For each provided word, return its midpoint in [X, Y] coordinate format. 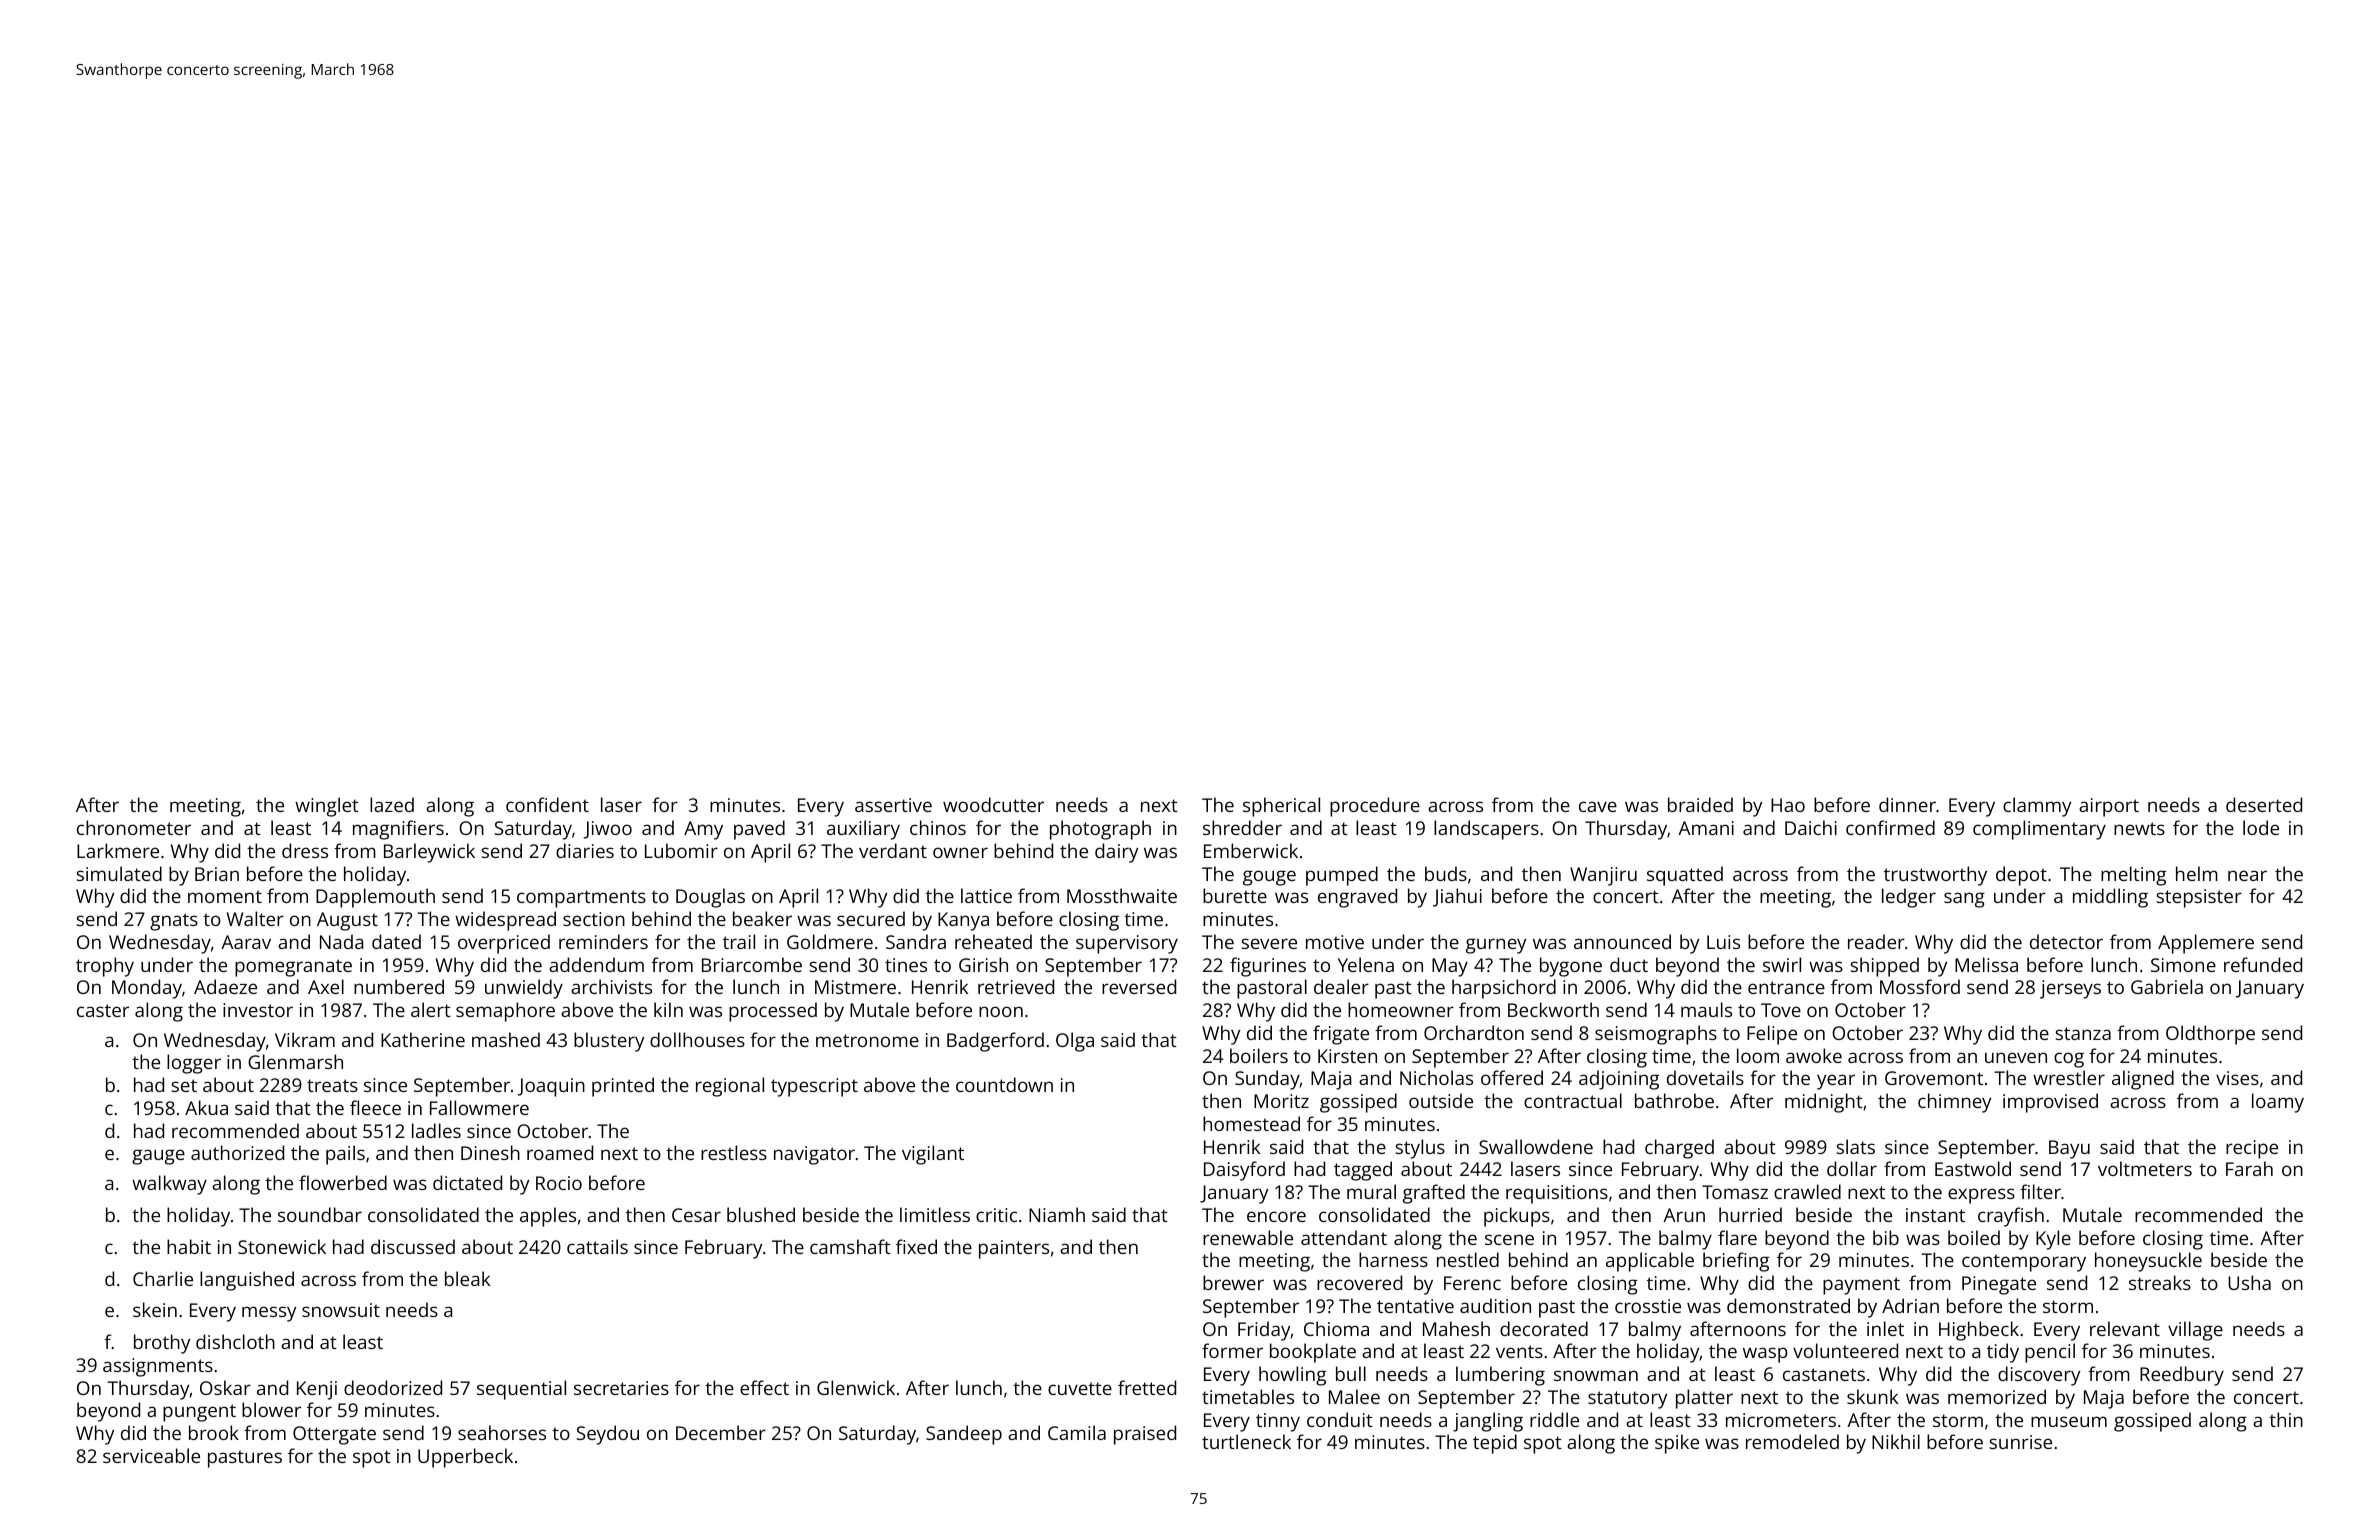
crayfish [2011, 1217]
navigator [814, 1155]
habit [189, 1246]
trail [739, 941]
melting [2133, 876]
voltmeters [2145, 1168]
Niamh [1057, 1214]
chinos [938, 827]
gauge [158, 1157]
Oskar [225, 1387]
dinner [1907, 804]
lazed [392, 804]
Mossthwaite [1122, 895]
